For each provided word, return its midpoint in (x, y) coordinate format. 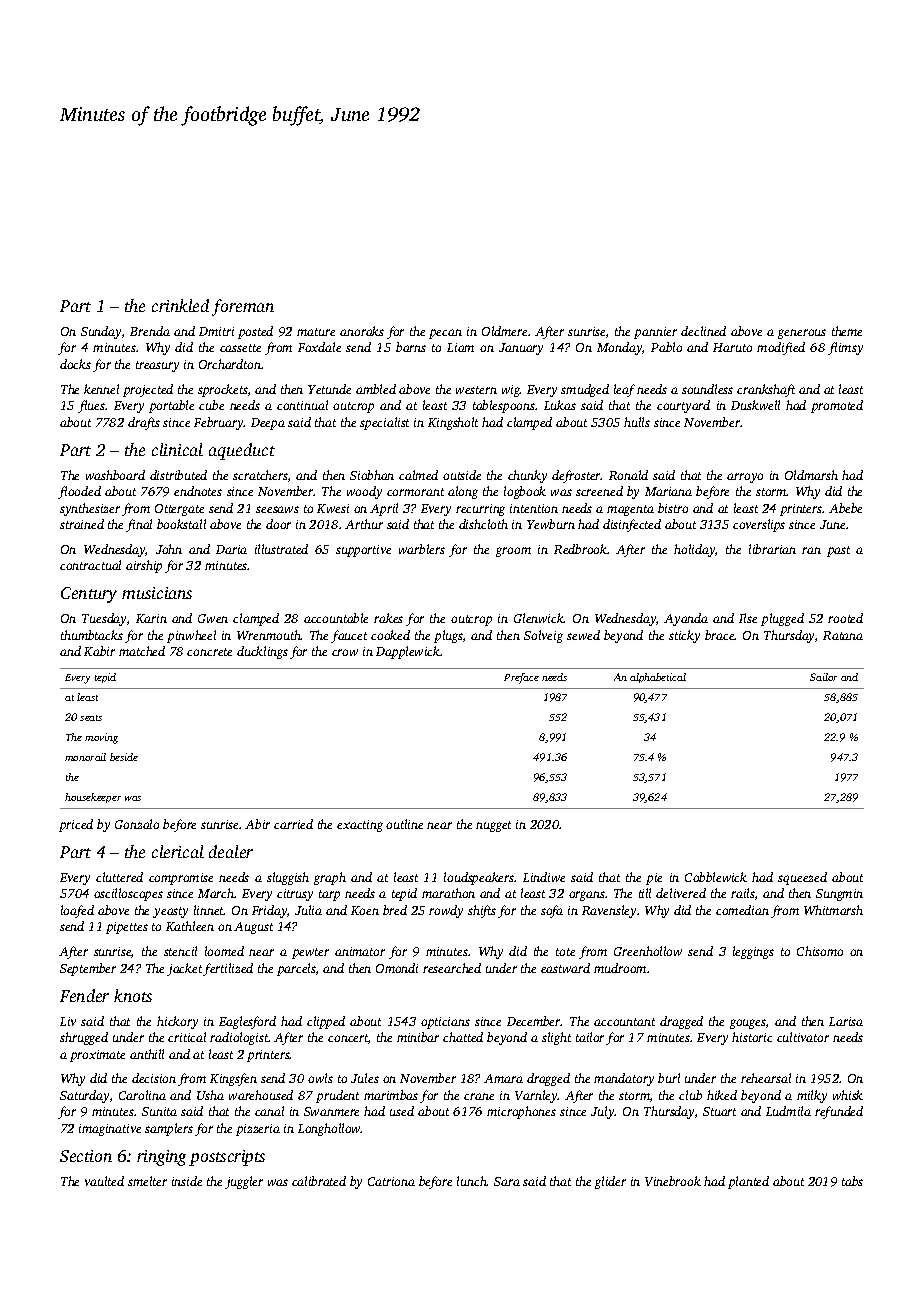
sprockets (223, 390)
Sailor (823, 677)
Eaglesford (247, 1022)
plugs (448, 636)
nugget (493, 826)
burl (669, 1078)
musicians (157, 593)
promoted (837, 406)
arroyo (745, 478)
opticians (445, 1023)
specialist (384, 423)
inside (187, 1181)
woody (364, 492)
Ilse (748, 618)
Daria (231, 549)
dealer (231, 851)
